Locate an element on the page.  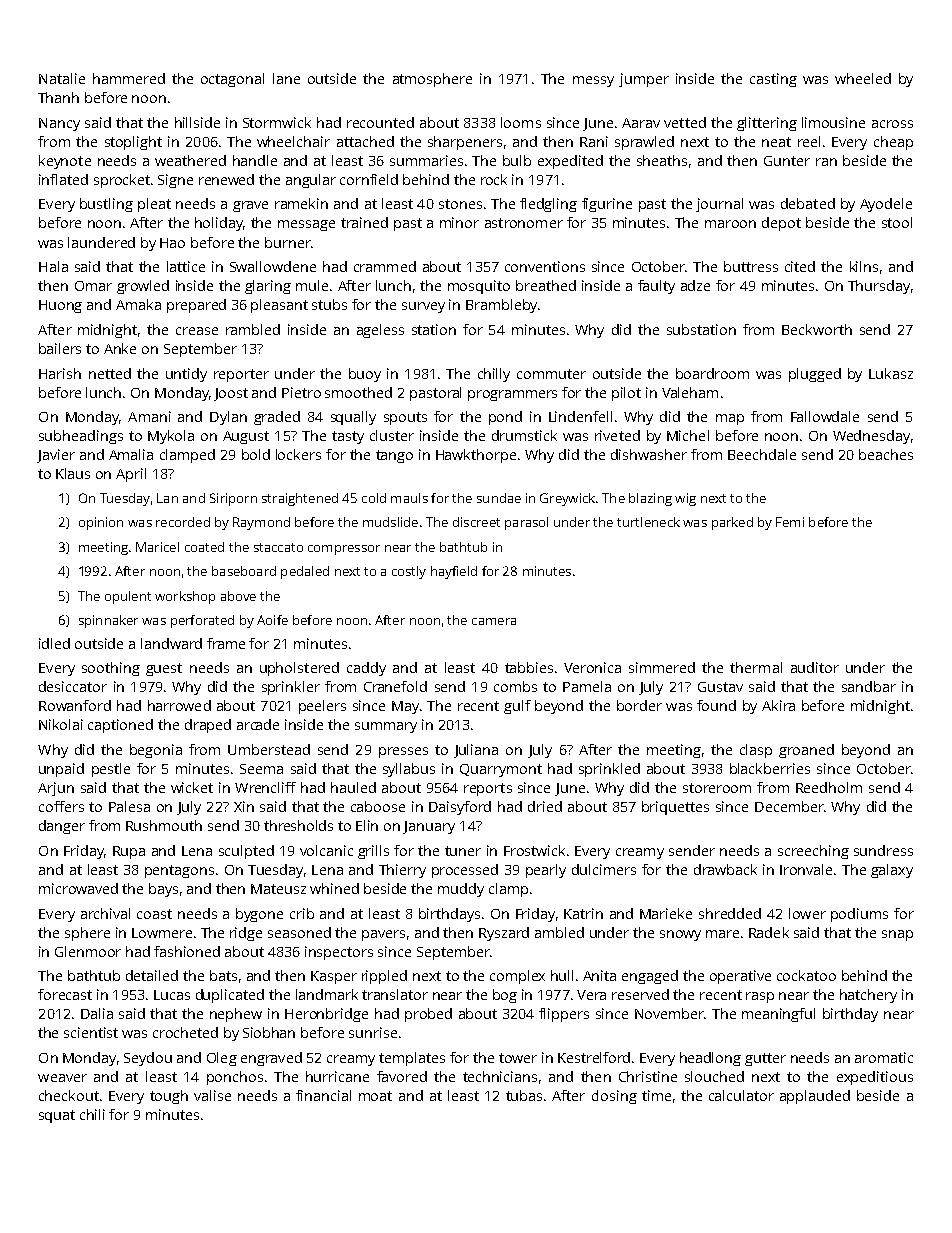
recounted is located at coordinates (380, 122).
